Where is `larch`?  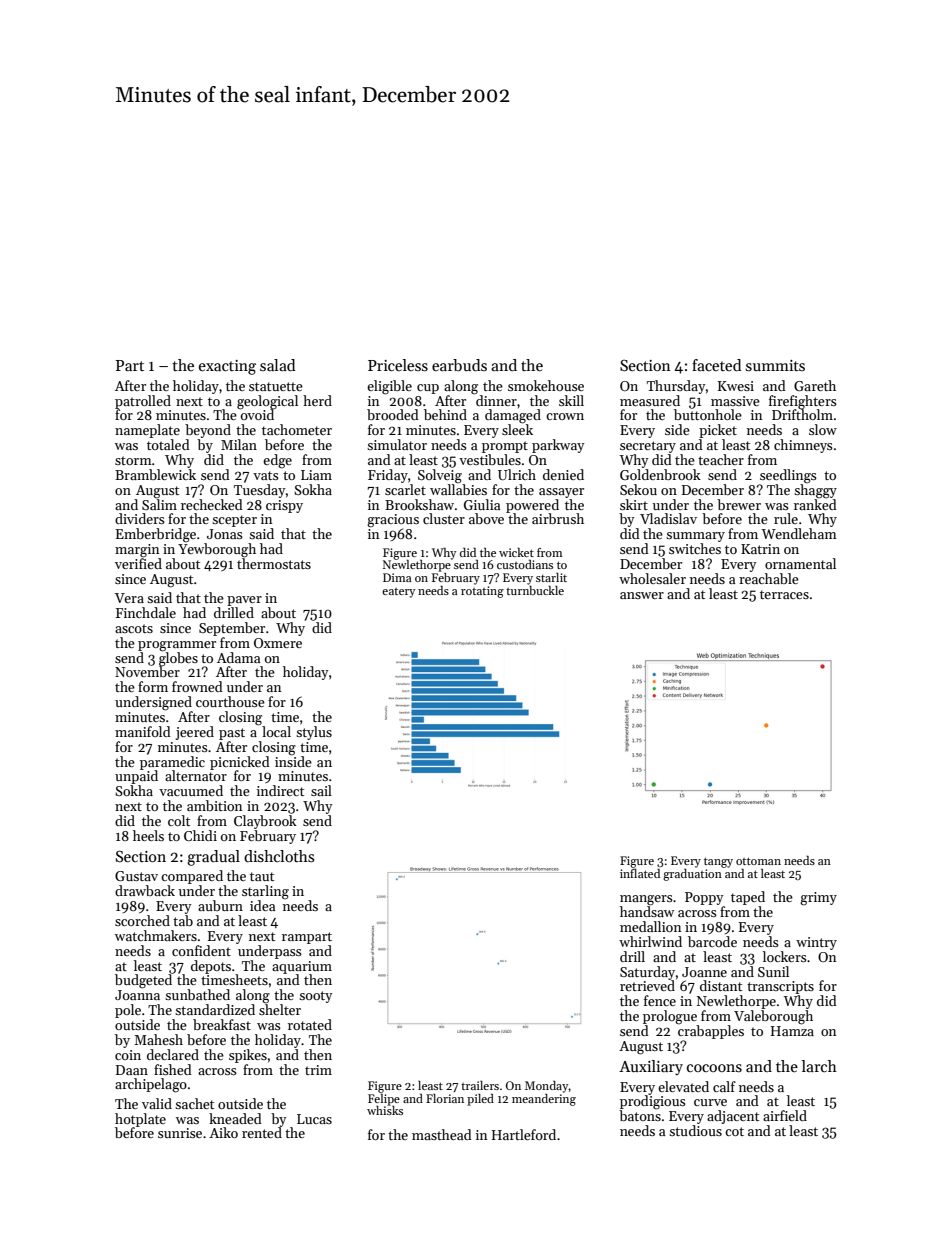
larch is located at coordinates (819, 1066).
